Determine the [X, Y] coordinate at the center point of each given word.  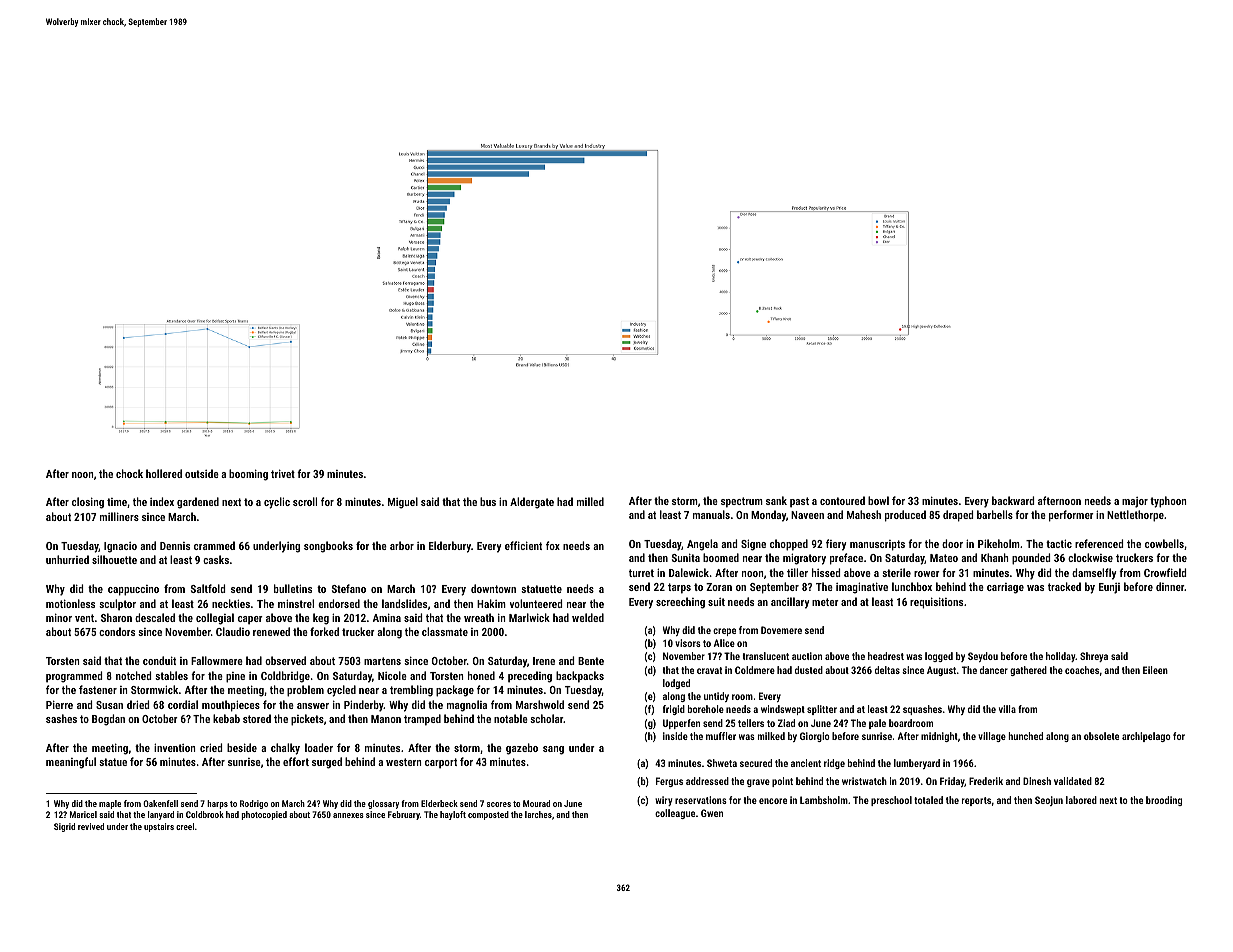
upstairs [159, 827]
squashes [922, 710]
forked [324, 631]
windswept [783, 710]
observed [285, 660]
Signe [753, 545]
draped [958, 516]
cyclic [277, 503]
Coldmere [755, 670]
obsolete [1101, 736]
